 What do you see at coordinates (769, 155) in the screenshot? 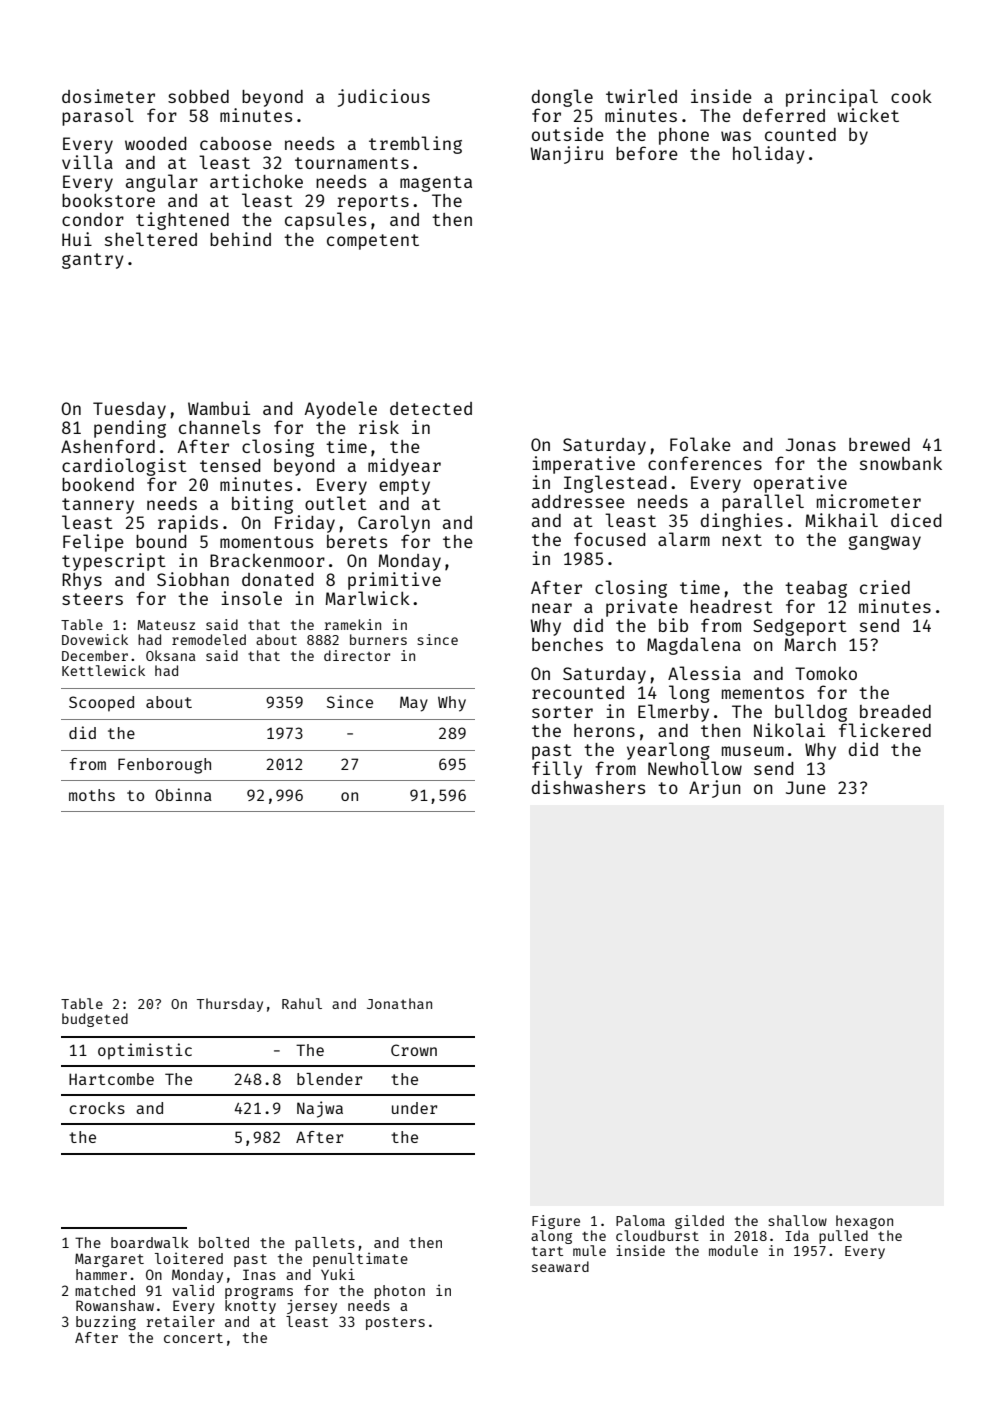
I see `holiday` at bounding box center [769, 155].
